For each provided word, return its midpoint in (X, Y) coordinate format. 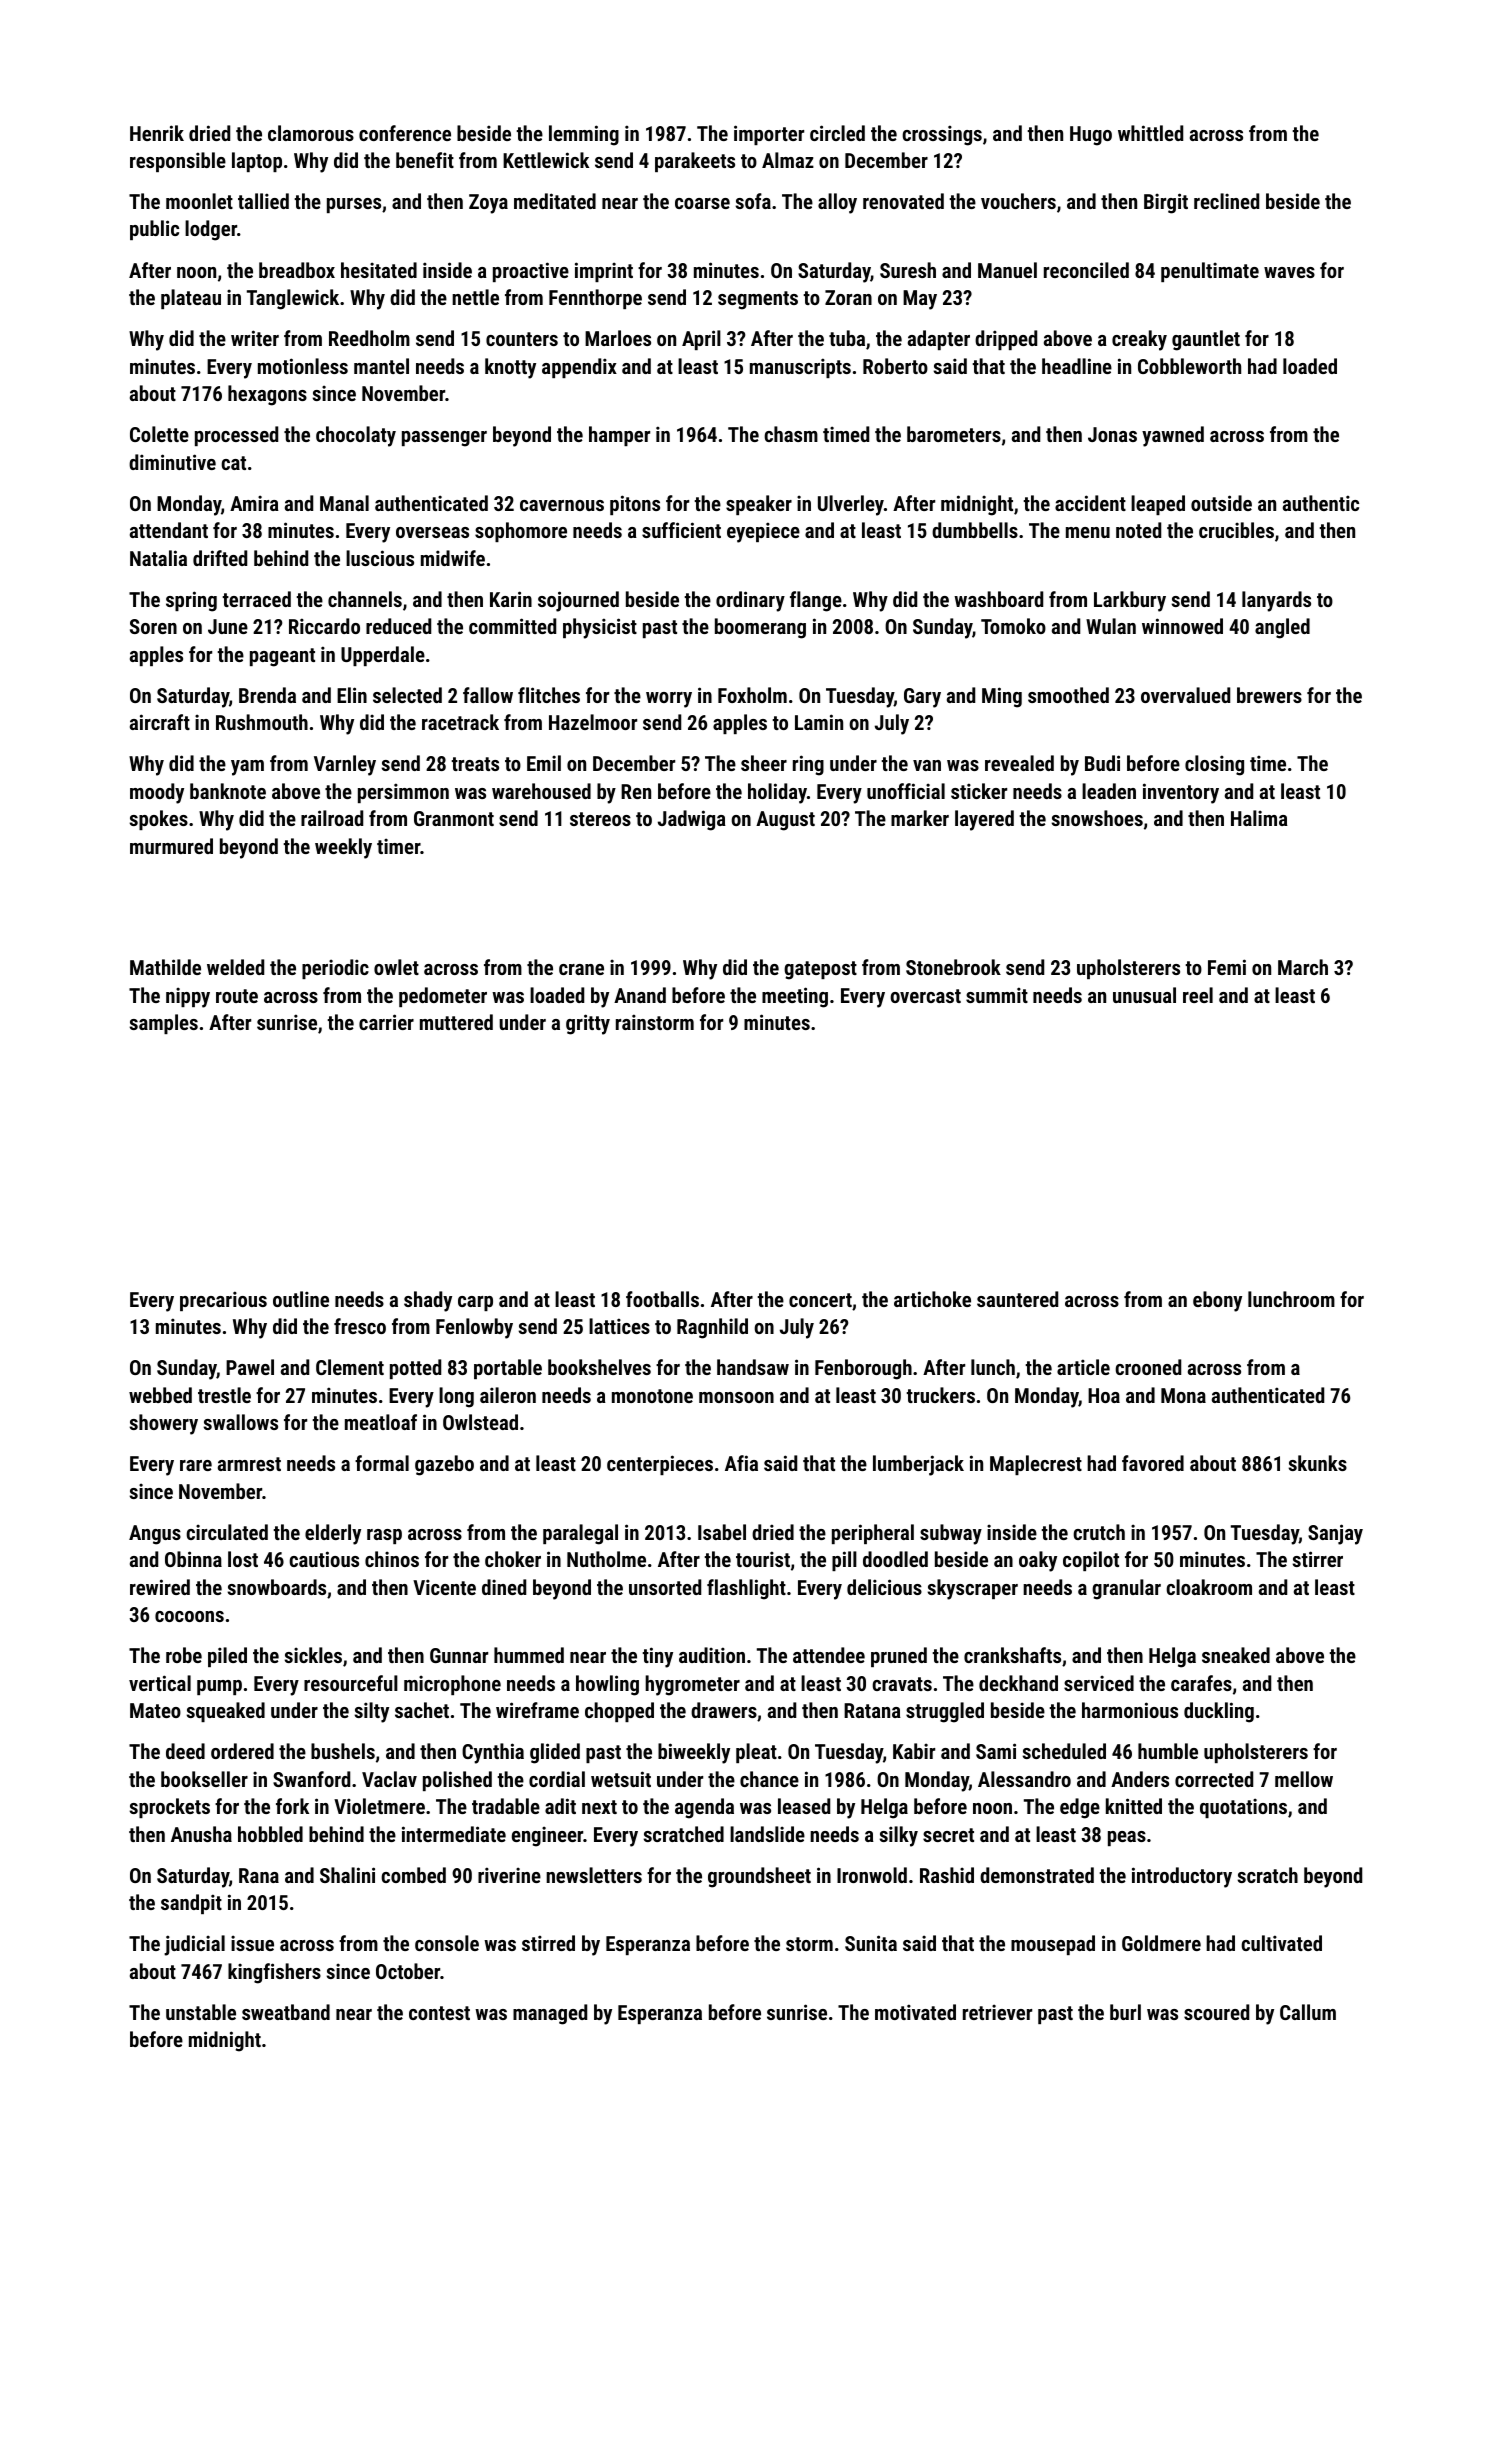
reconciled (1086, 270)
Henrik (157, 133)
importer (769, 135)
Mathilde (165, 967)
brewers (1269, 695)
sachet (422, 1710)
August (785, 821)
